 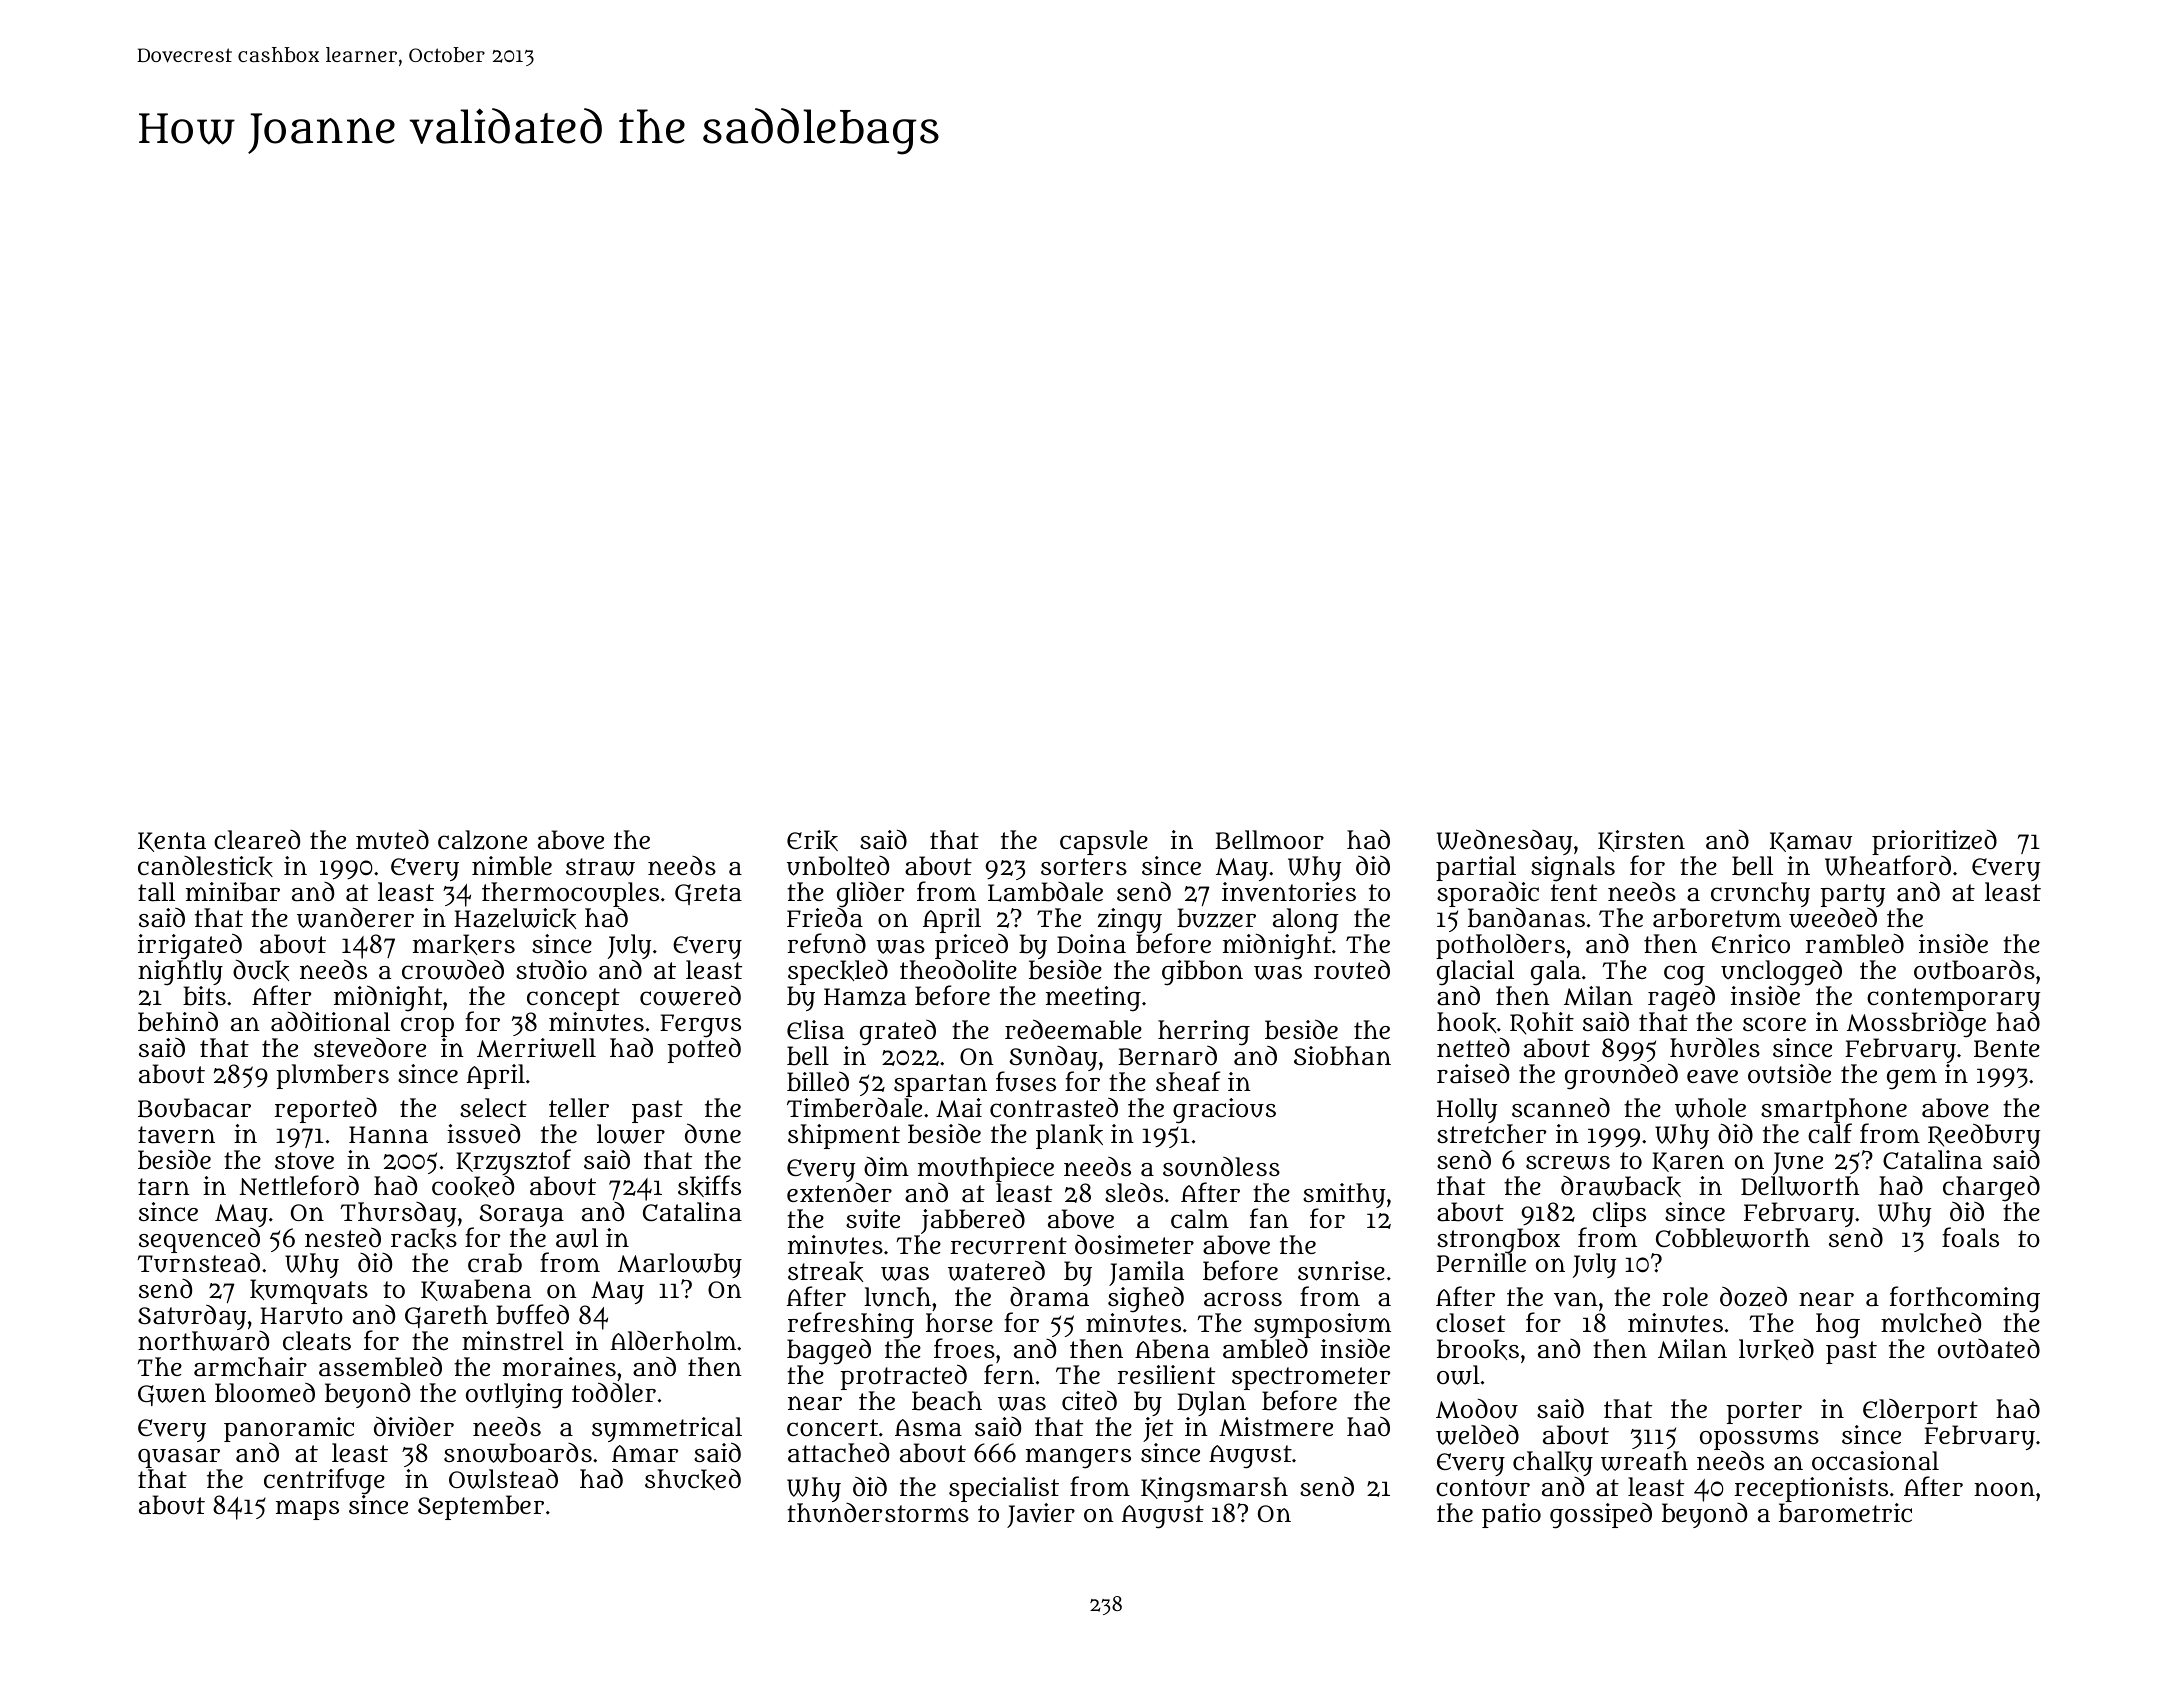 What do you see at coordinates (1243, 1299) in the image?
I see `across` at bounding box center [1243, 1299].
